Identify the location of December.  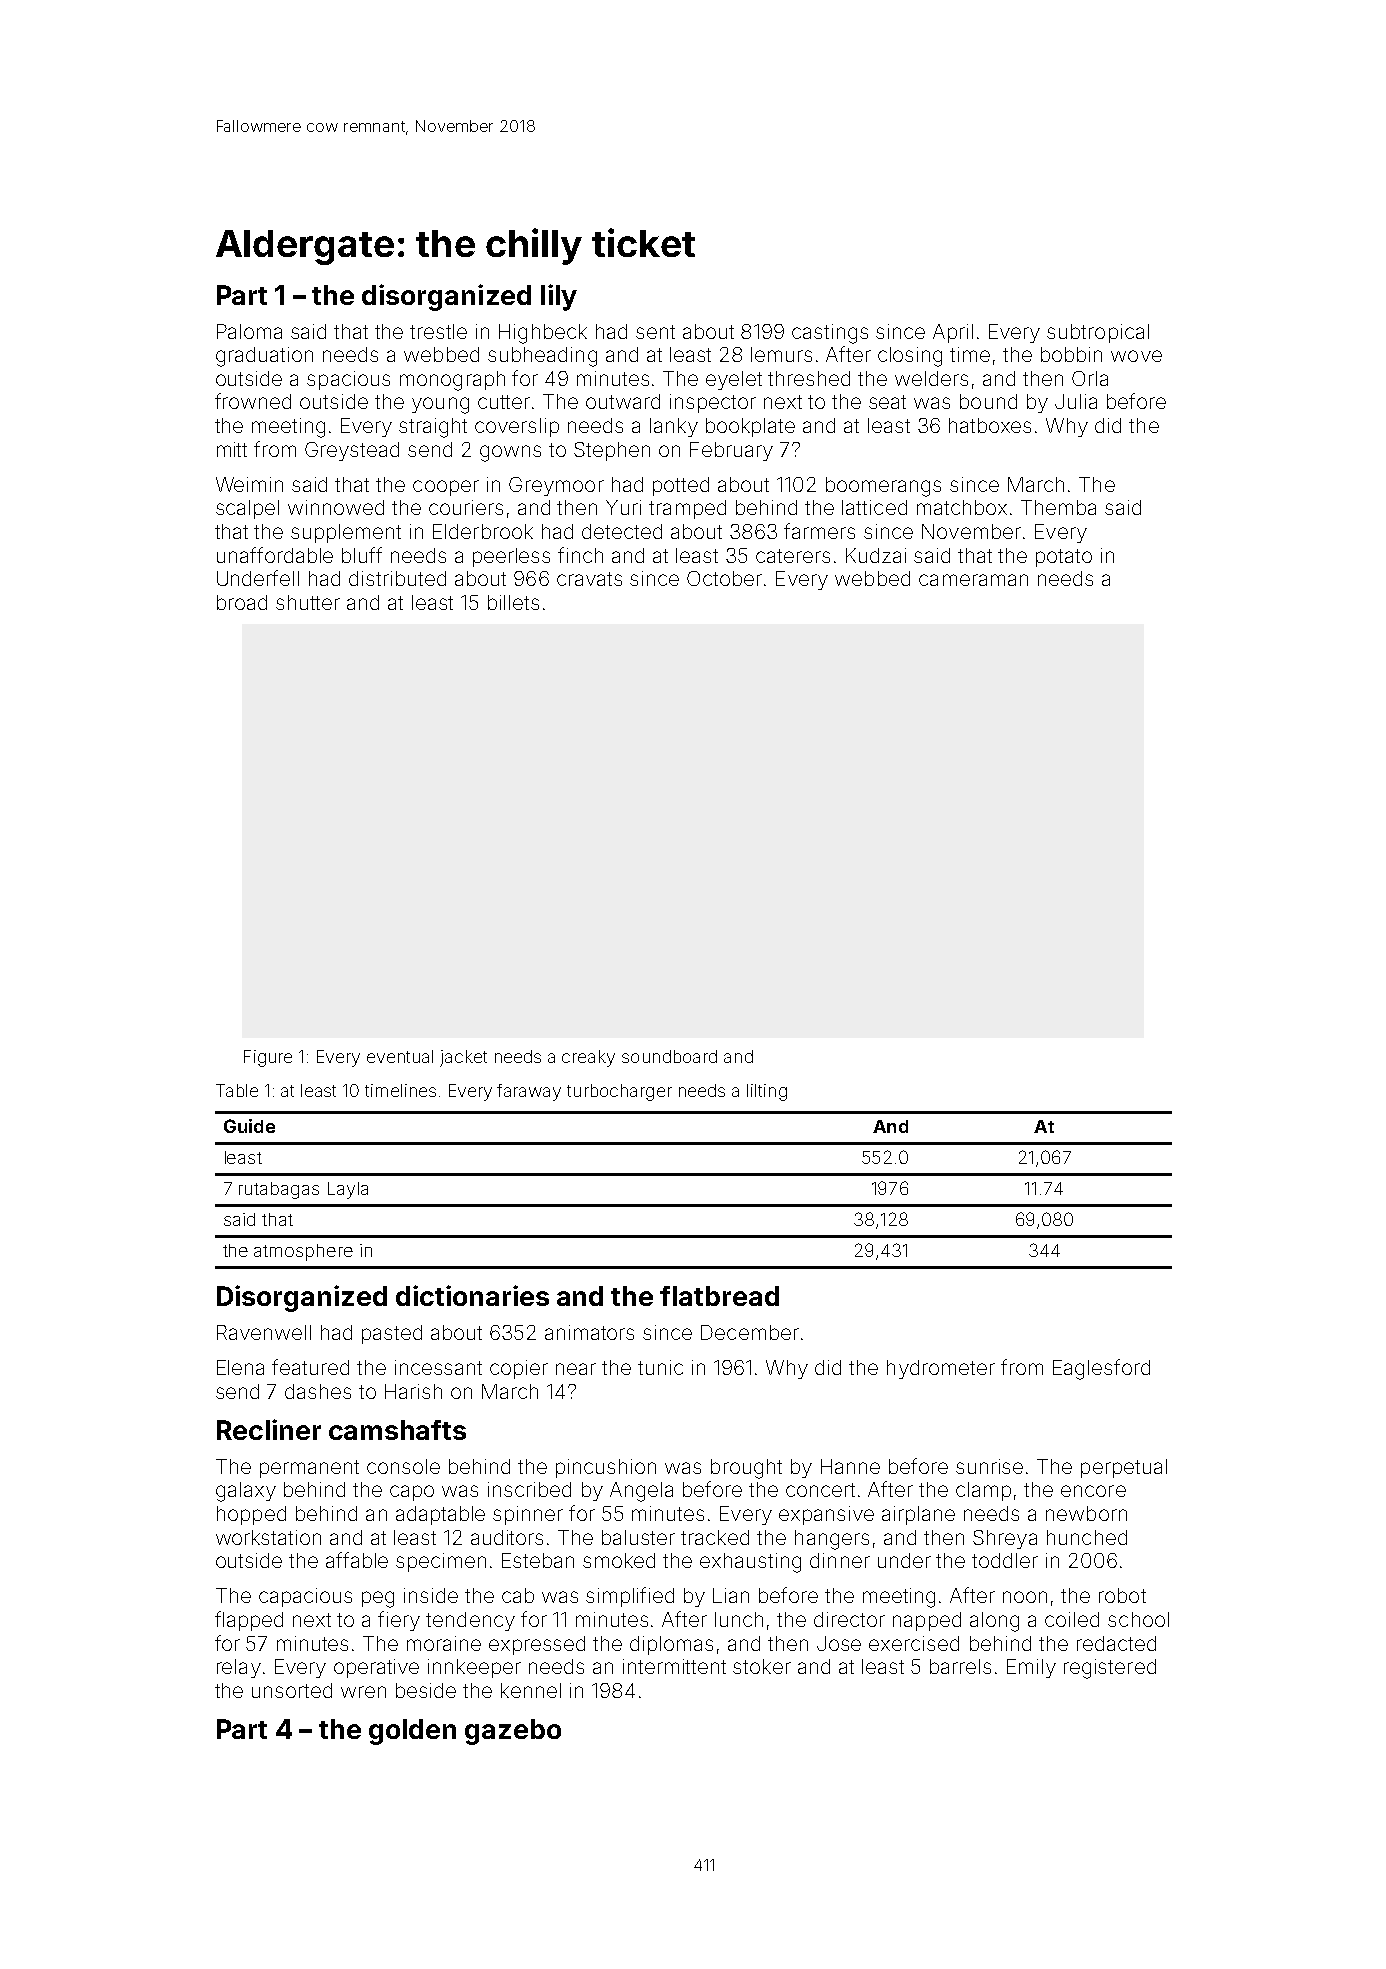
(750, 1332).
